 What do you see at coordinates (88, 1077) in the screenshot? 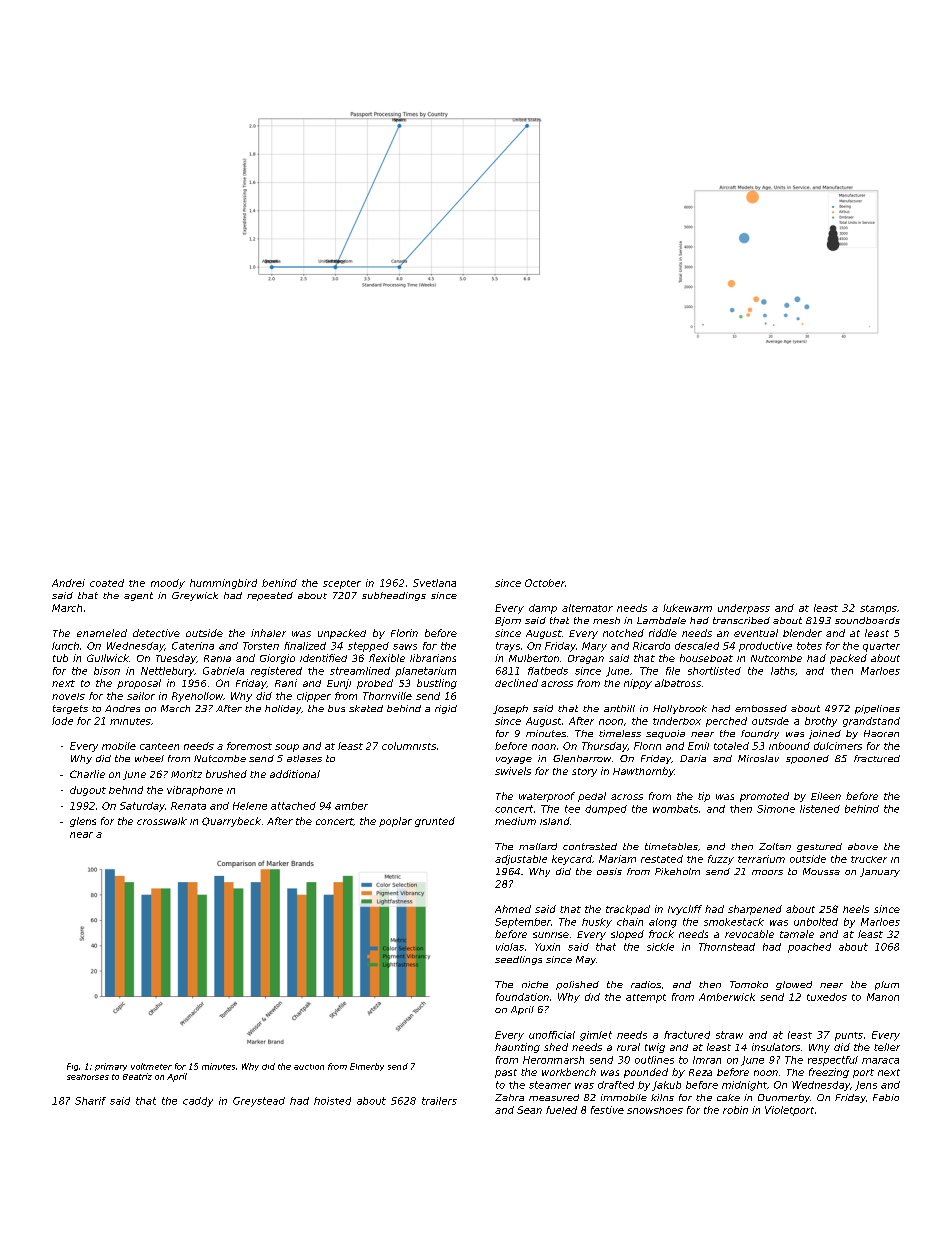
I see `seahorses` at bounding box center [88, 1077].
